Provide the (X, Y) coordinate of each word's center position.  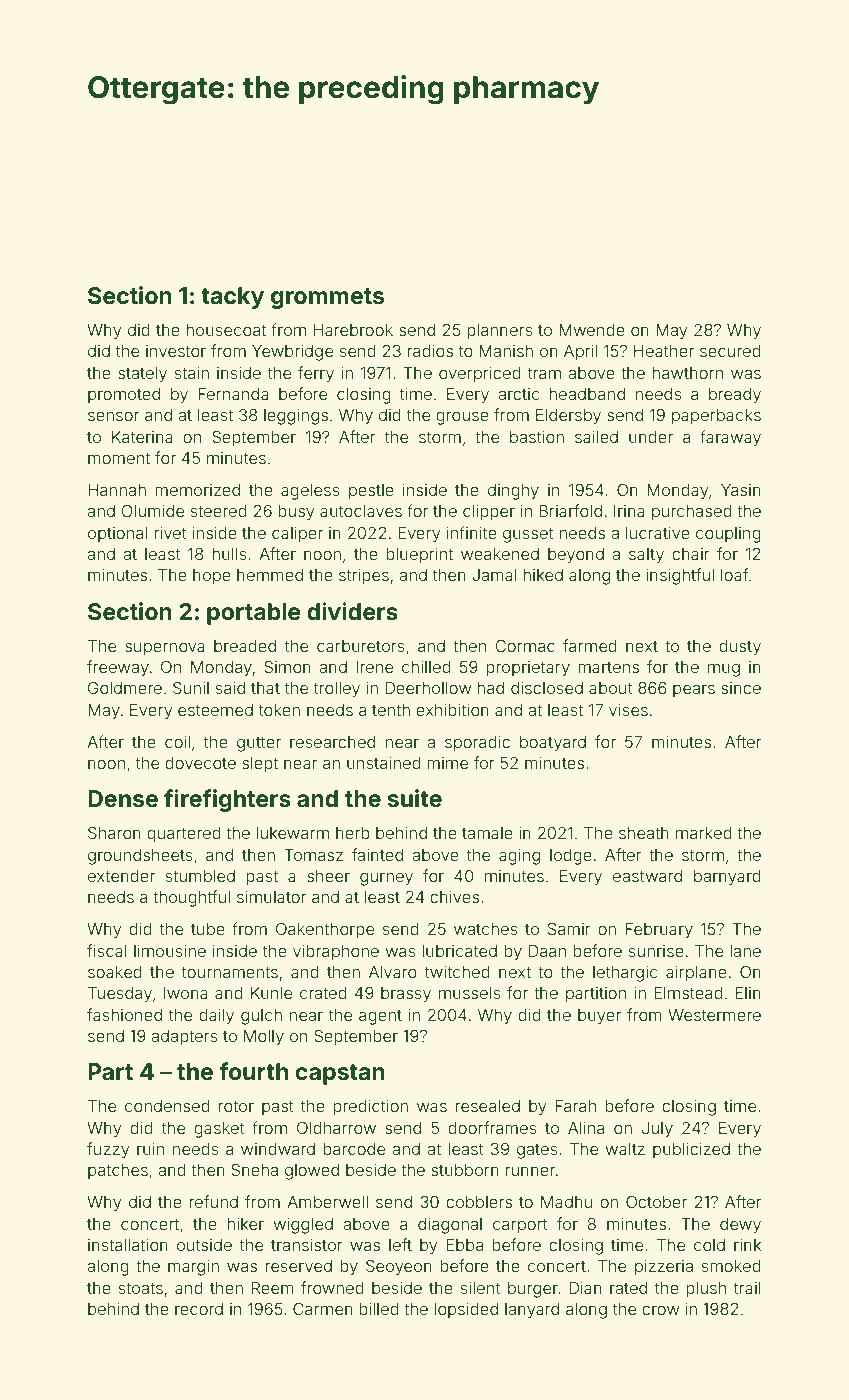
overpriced (480, 375)
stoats (141, 1288)
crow (661, 1310)
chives (454, 897)
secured (730, 351)
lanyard (532, 1311)
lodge (571, 857)
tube (208, 929)
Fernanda (233, 394)
